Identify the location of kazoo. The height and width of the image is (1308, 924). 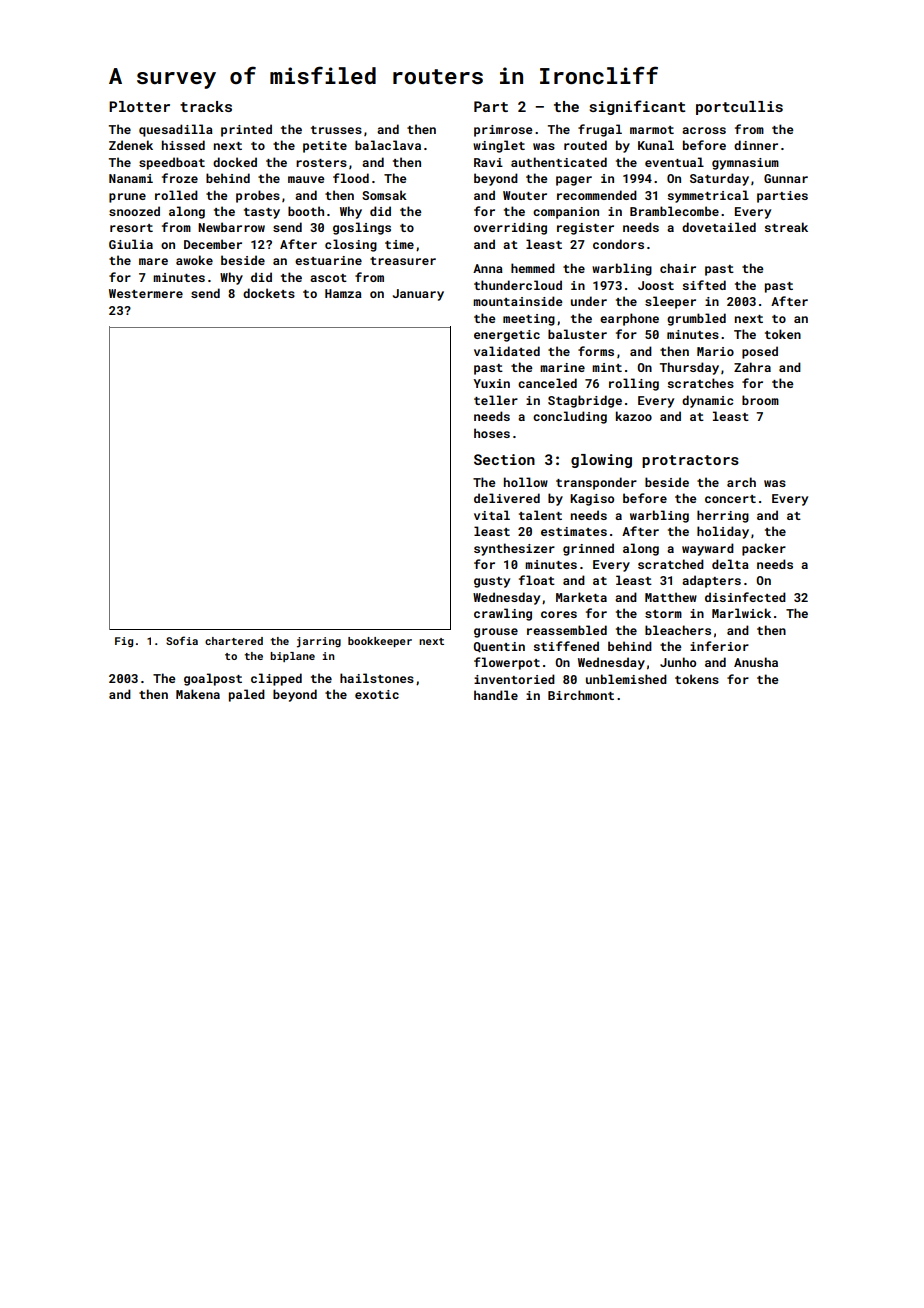
(634, 416).
